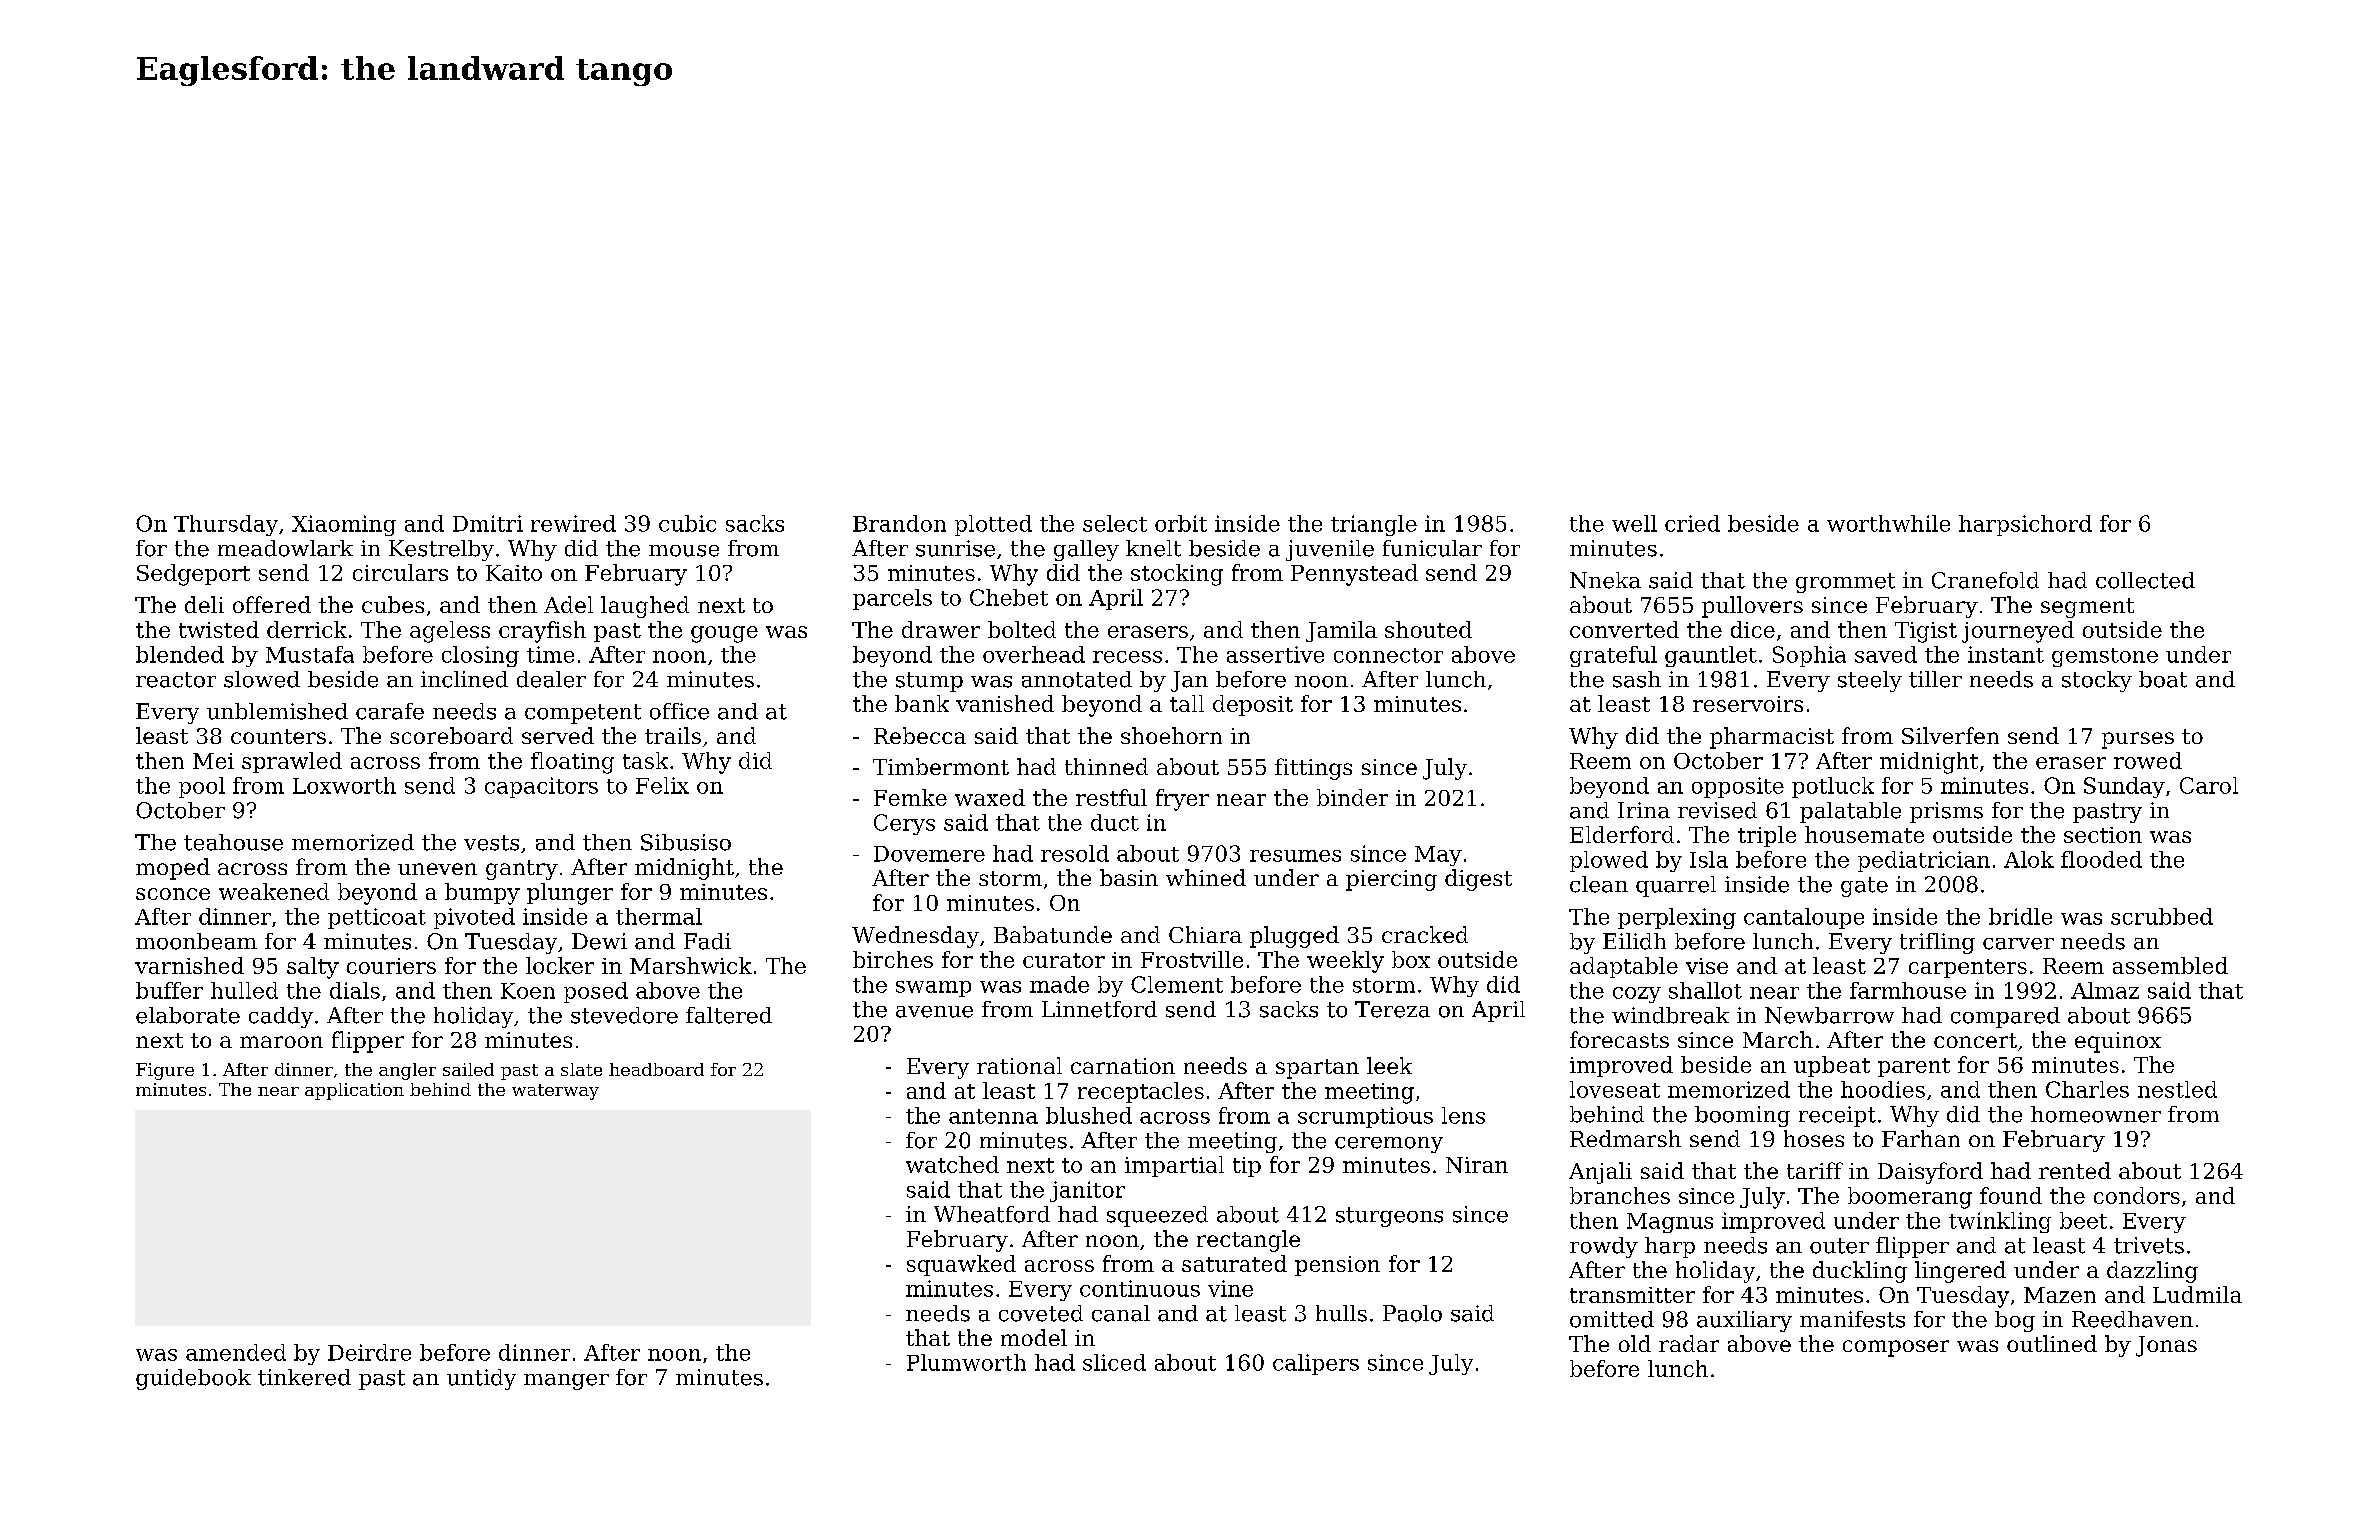  I want to click on carpenters, so click(1968, 968).
